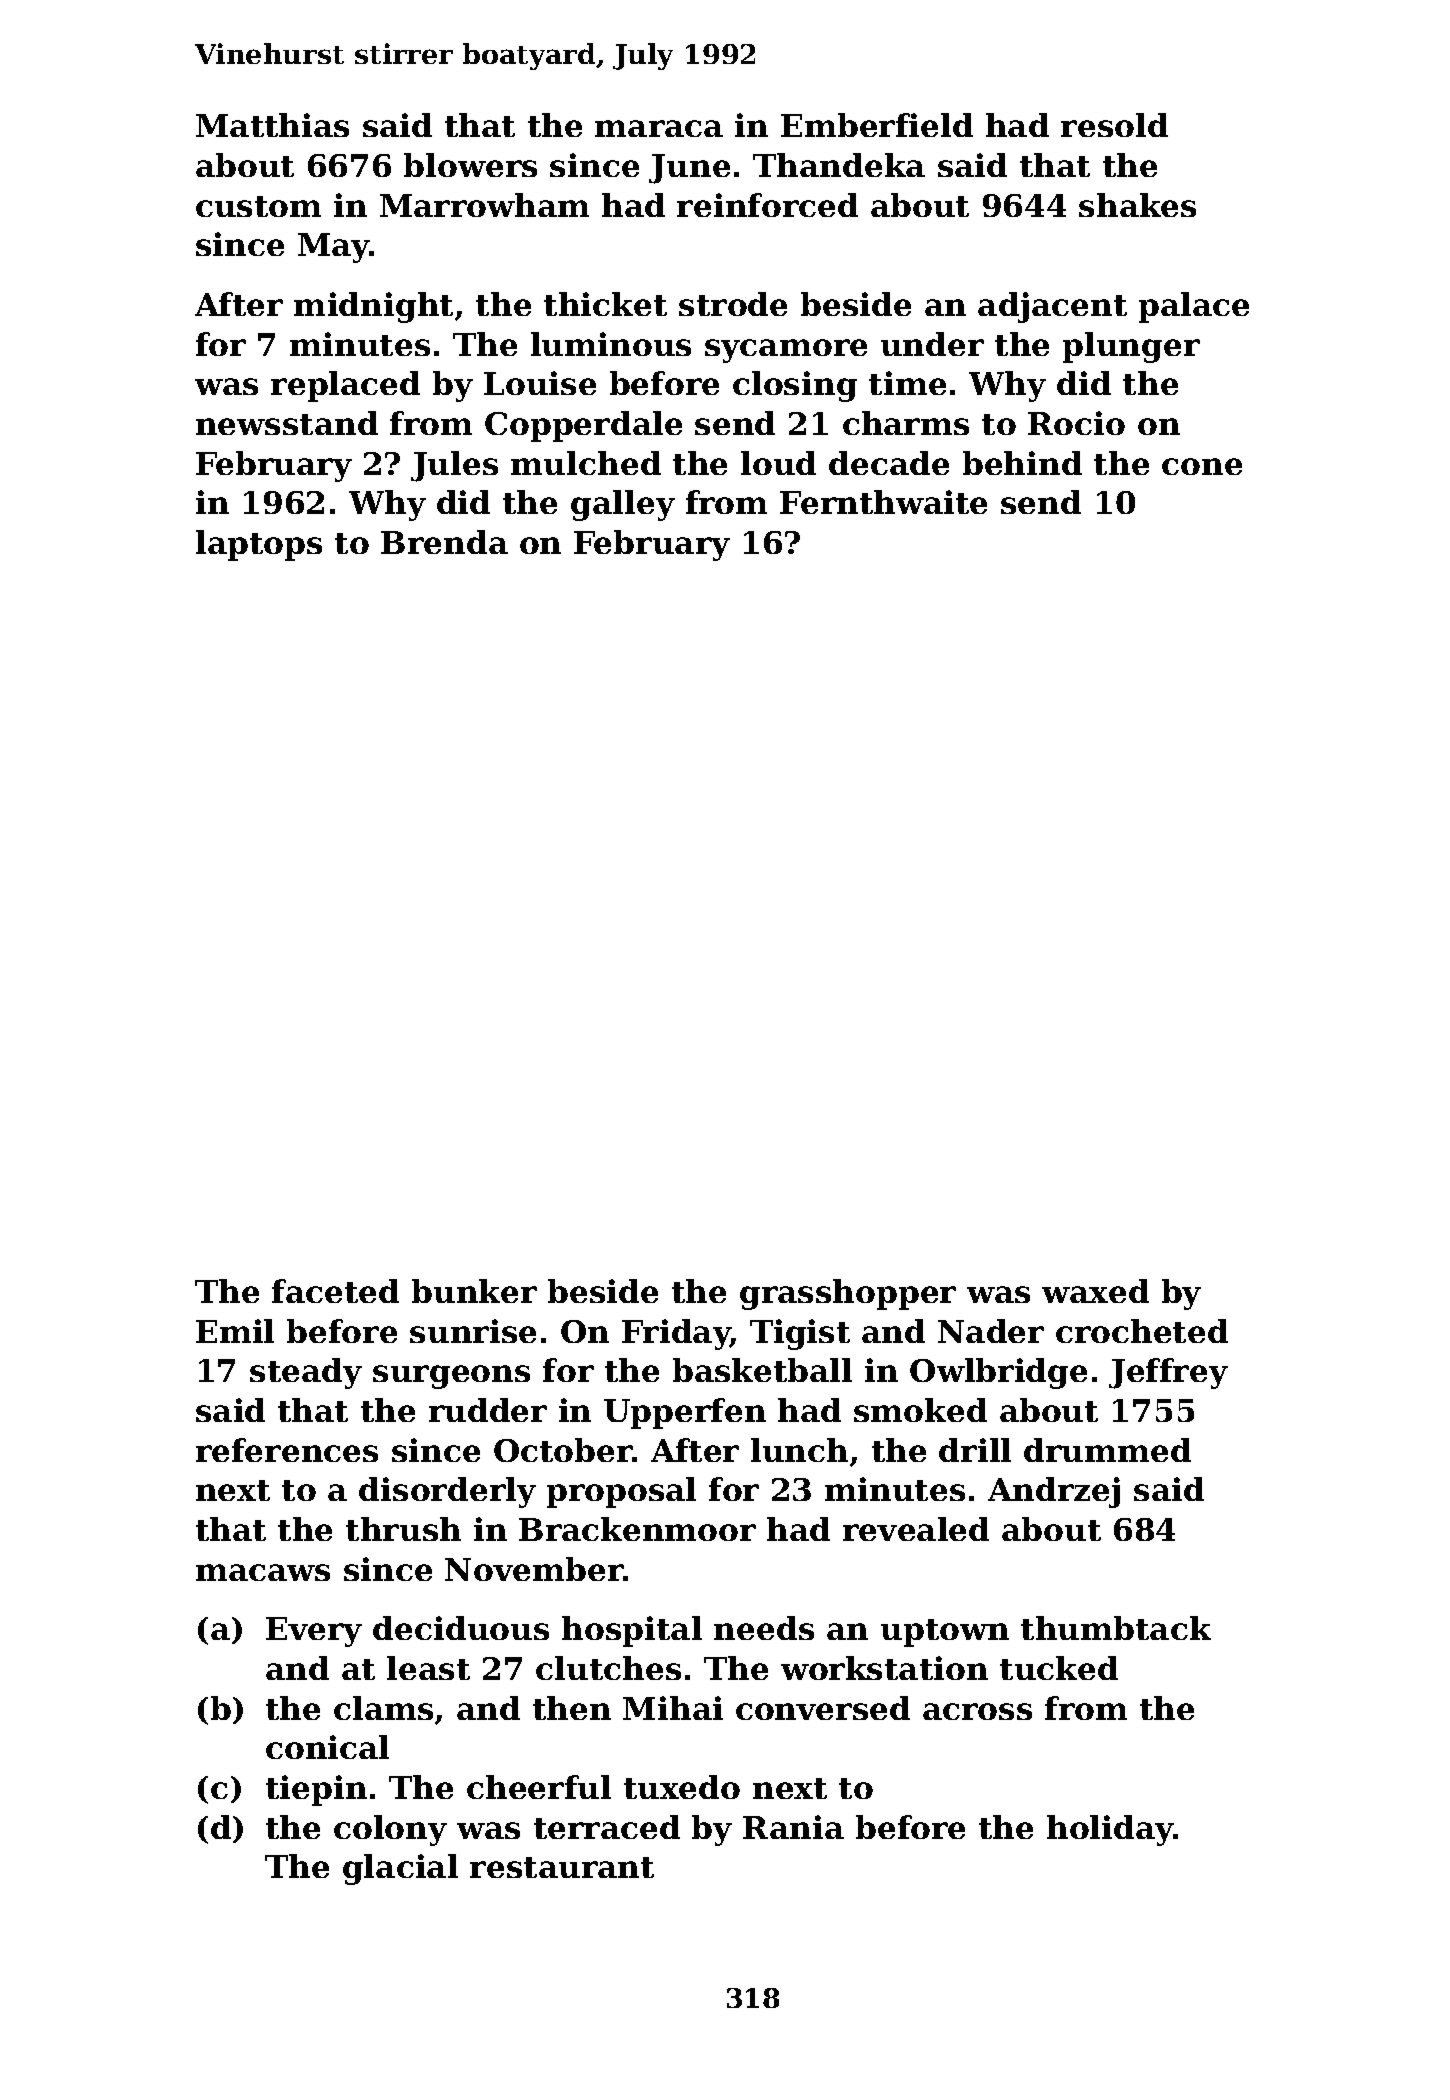 The image size is (1450, 2100). What do you see at coordinates (259, 545) in the image?
I see `laptops` at bounding box center [259, 545].
